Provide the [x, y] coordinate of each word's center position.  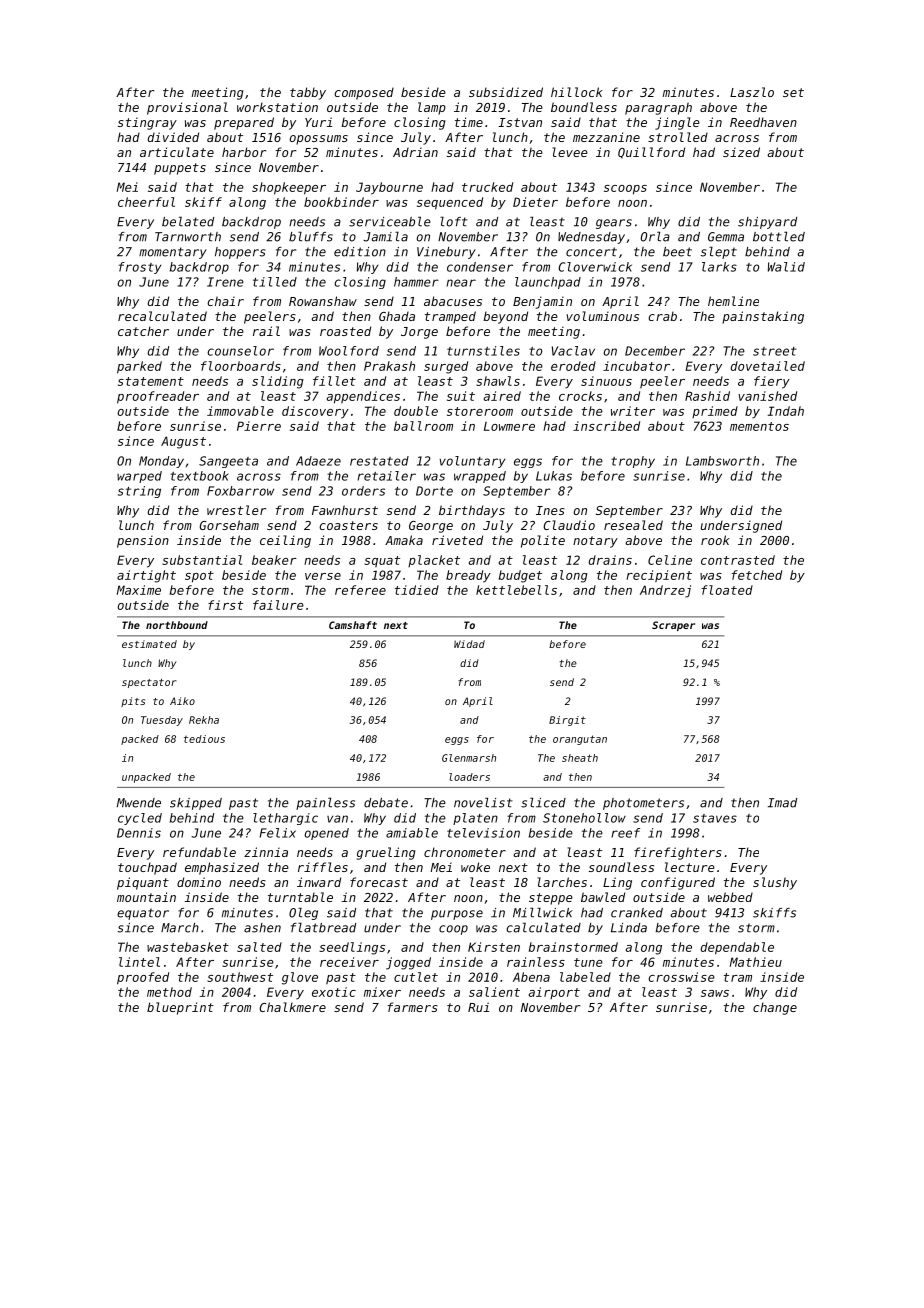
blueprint [180, 1008]
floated [727, 590]
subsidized [506, 92]
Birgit [567, 721]
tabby [308, 93]
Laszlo [752, 92]
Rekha [204, 720]
